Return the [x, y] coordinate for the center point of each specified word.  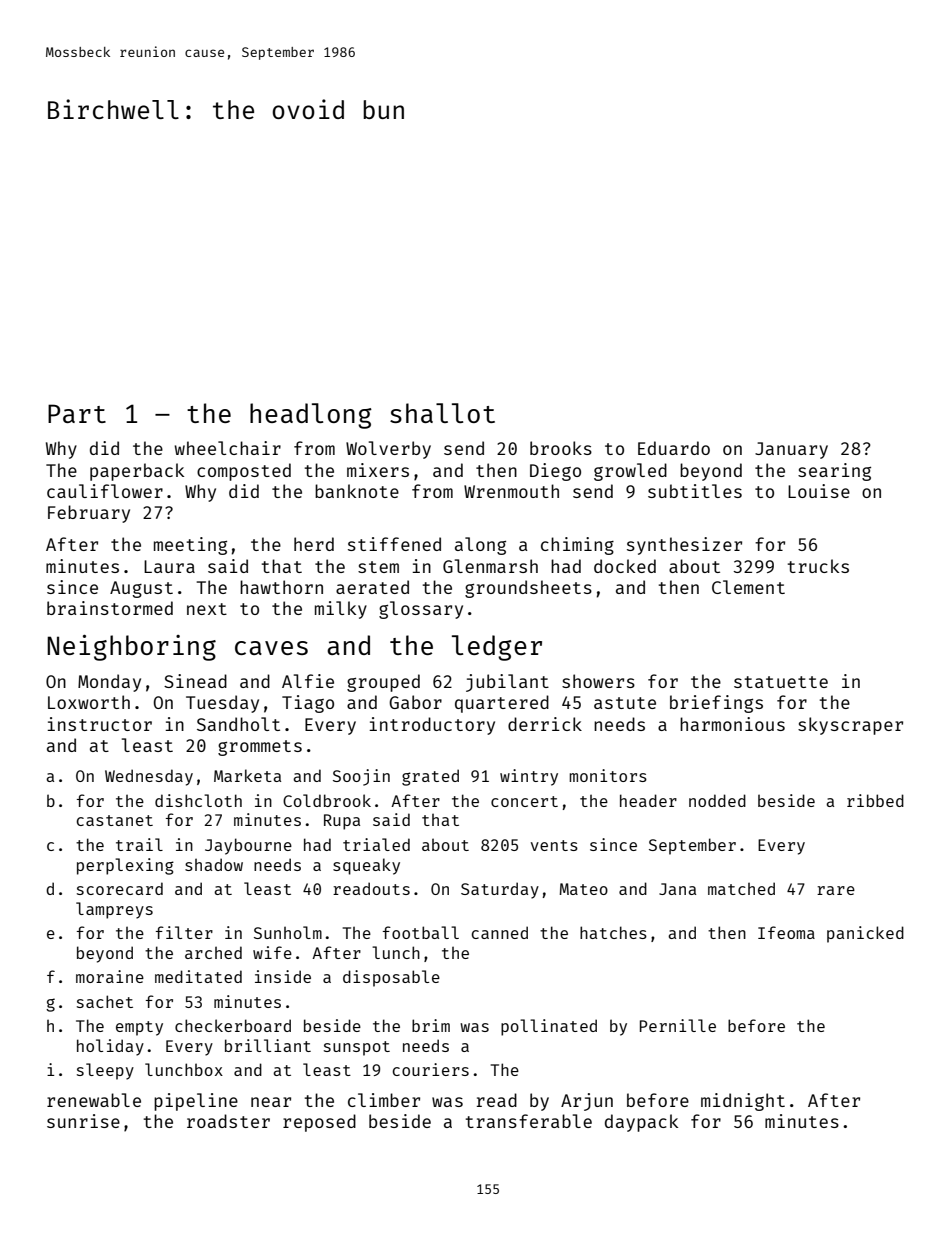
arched [213, 952]
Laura [169, 566]
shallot [442, 413]
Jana [677, 889]
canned [499, 932]
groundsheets [528, 589]
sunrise [83, 1121]
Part [77, 413]
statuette [781, 682]
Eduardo [674, 448]
